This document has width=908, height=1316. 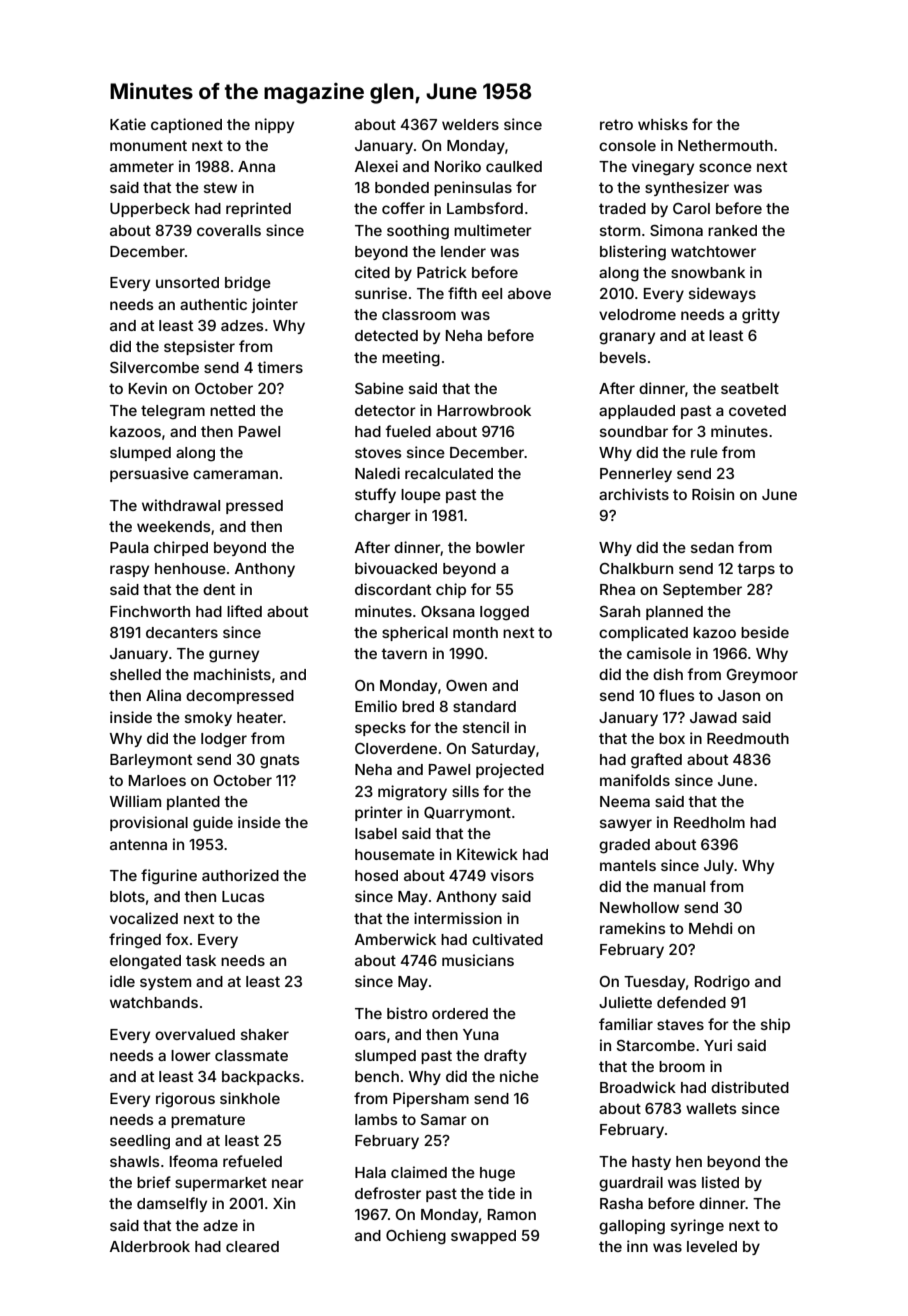 What do you see at coordinates (682, 1066) in the document?
I see `broom` at bounding box center [682, 1066].
